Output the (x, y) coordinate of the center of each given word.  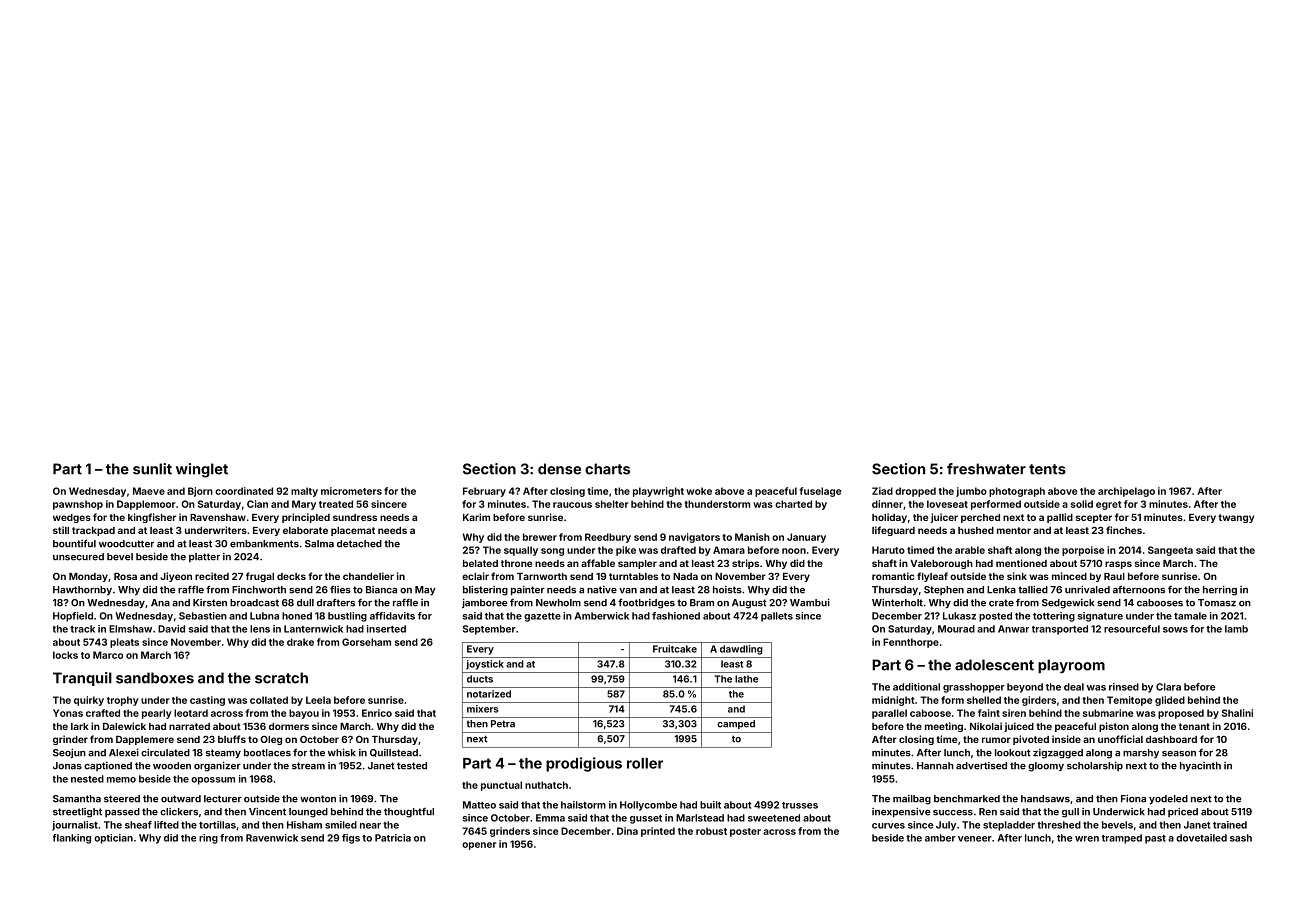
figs (351, 839)
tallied (1033, 589)
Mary (304, 505)
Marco (108, 655)
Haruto (888, 550)
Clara (1168, 687)
